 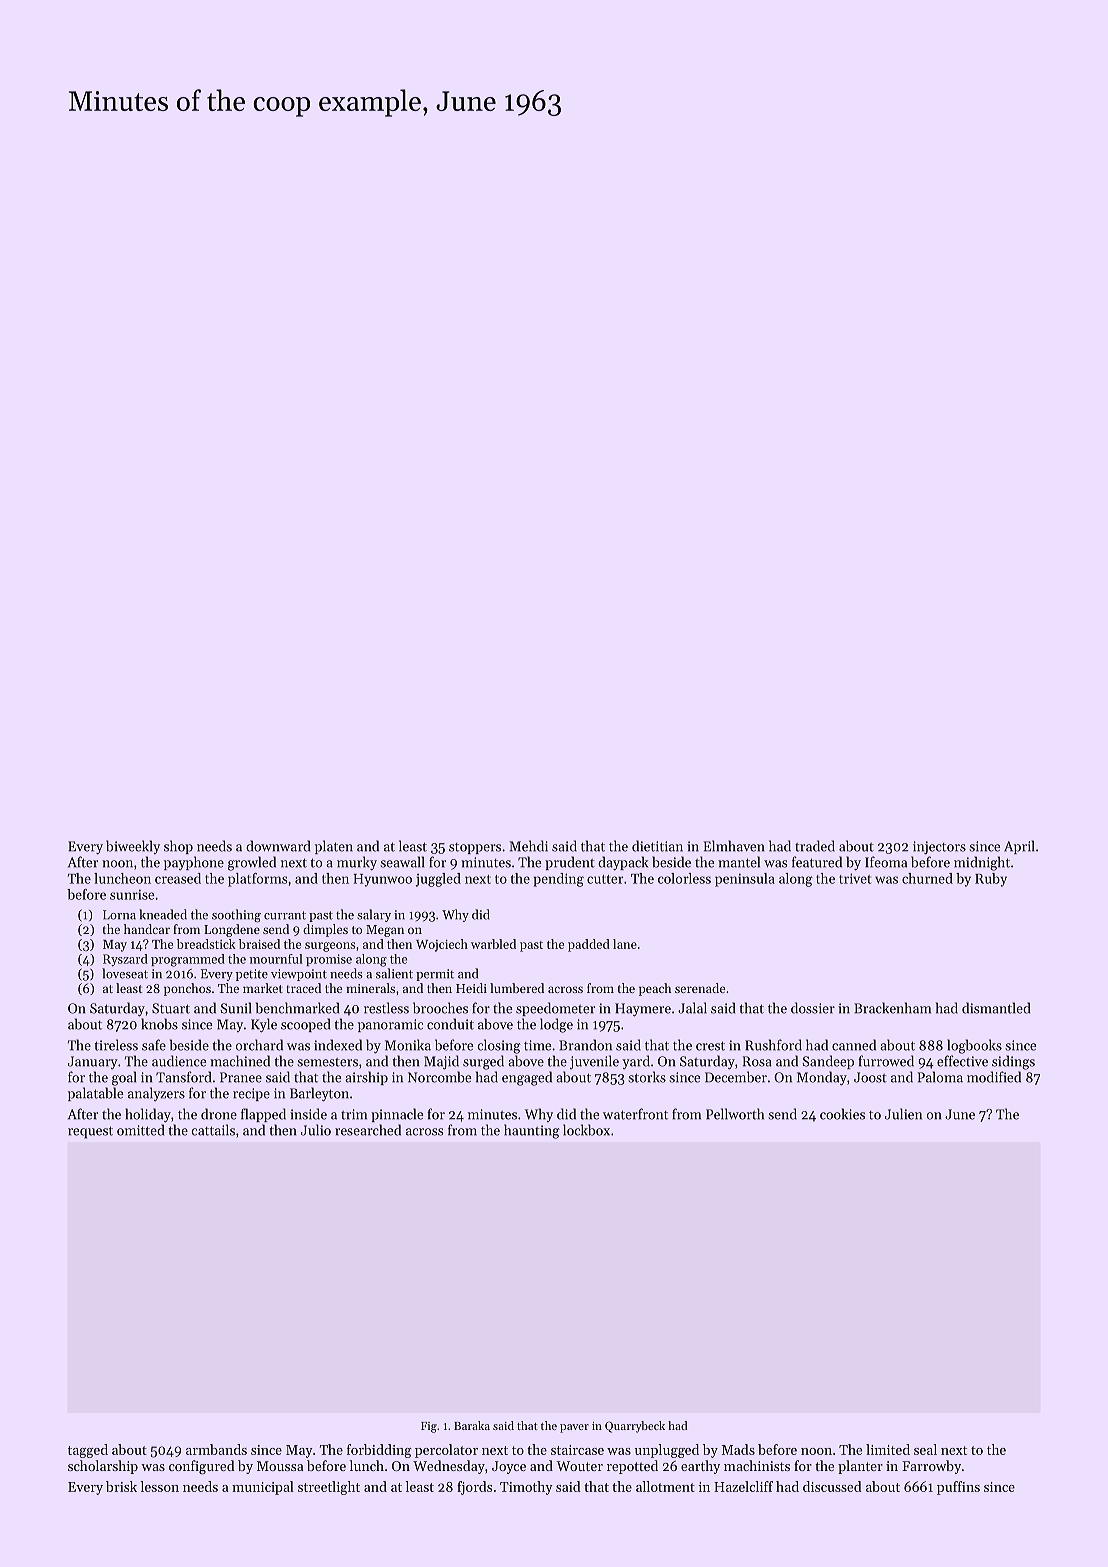 I want to click on brisk, so click(x=121, y=1486).
